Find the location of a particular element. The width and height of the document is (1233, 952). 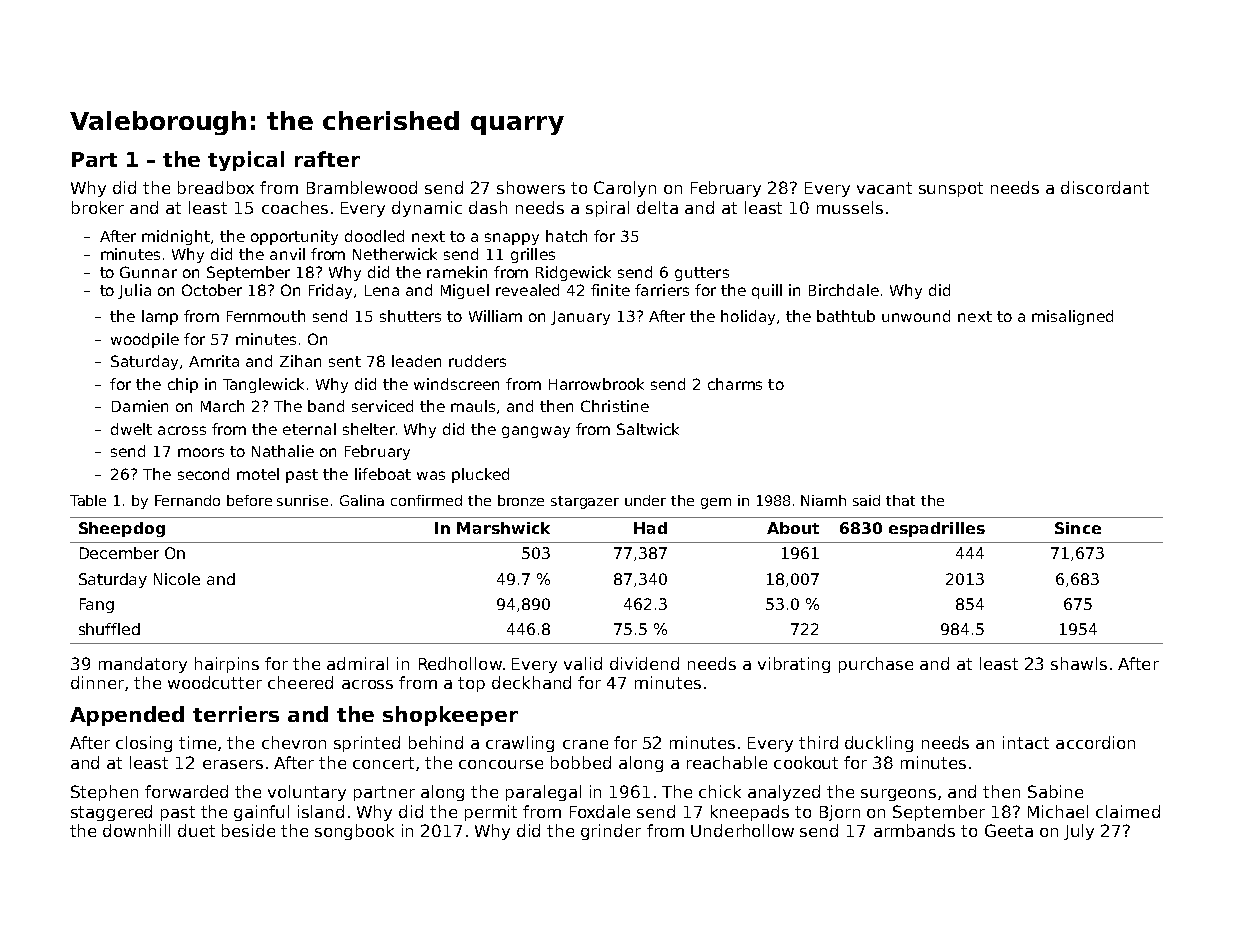

showers is located at coordinates (531, 187).
